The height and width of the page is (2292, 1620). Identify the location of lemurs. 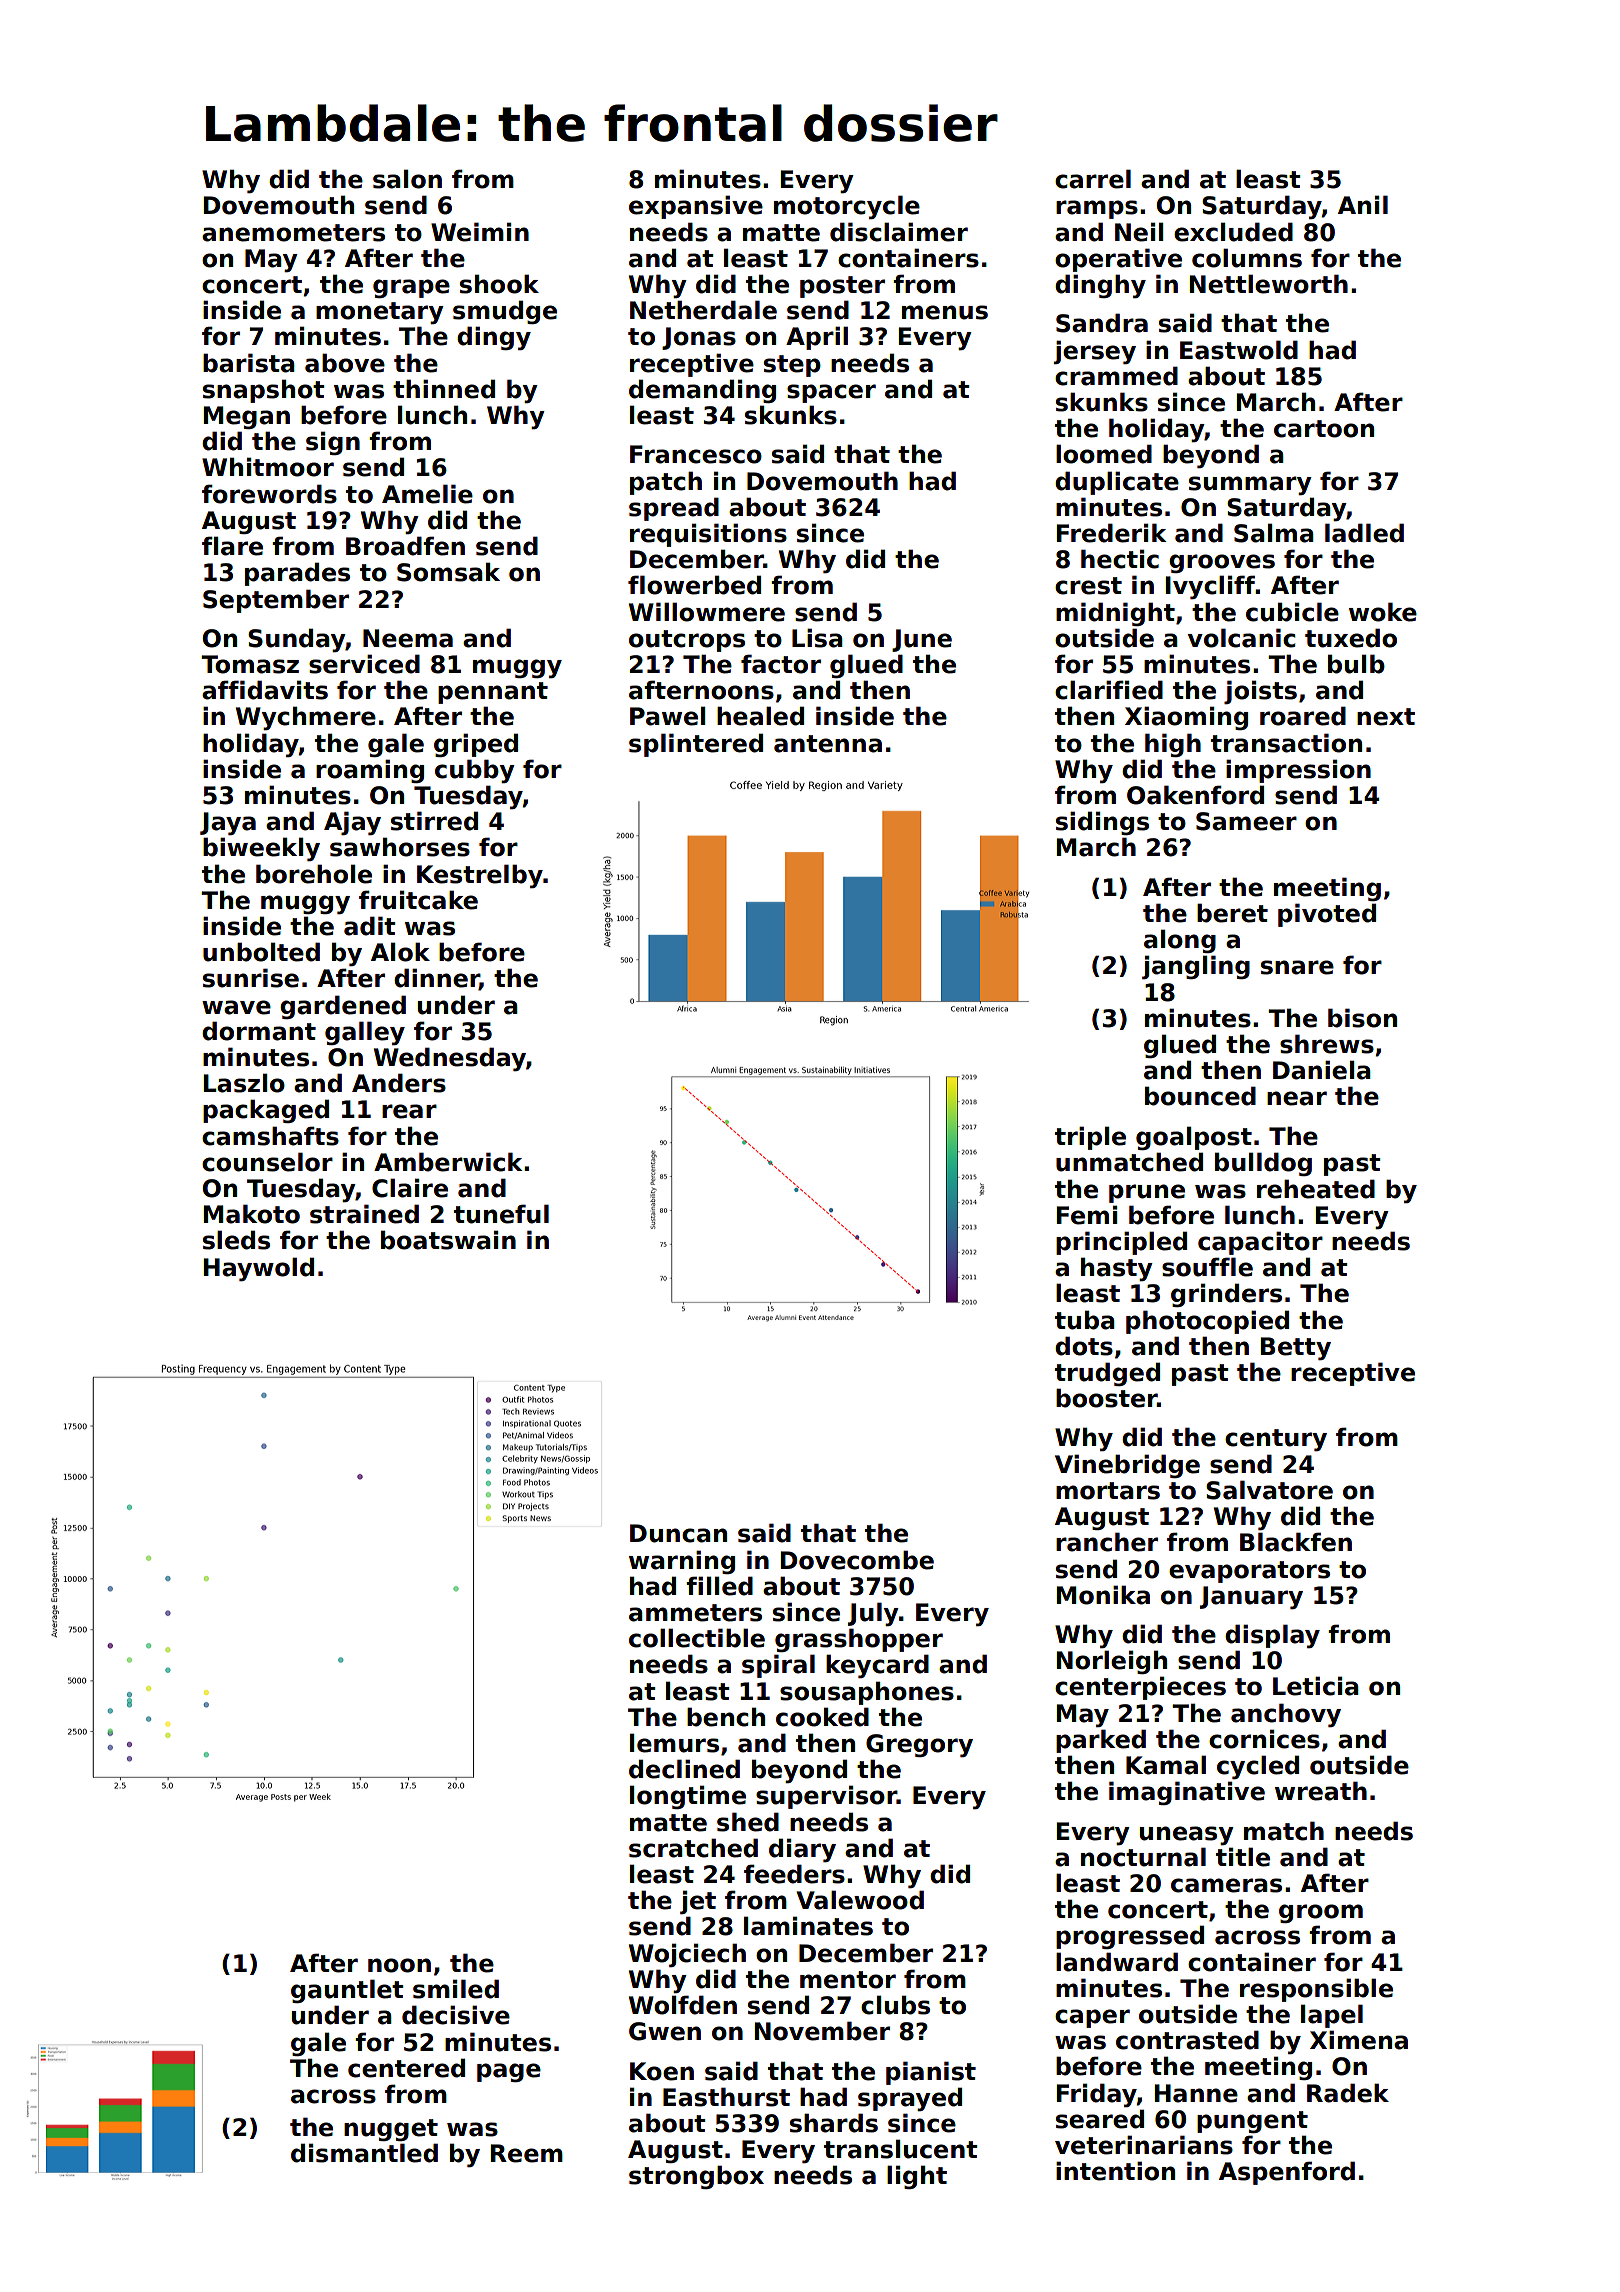
(674, 1743).
